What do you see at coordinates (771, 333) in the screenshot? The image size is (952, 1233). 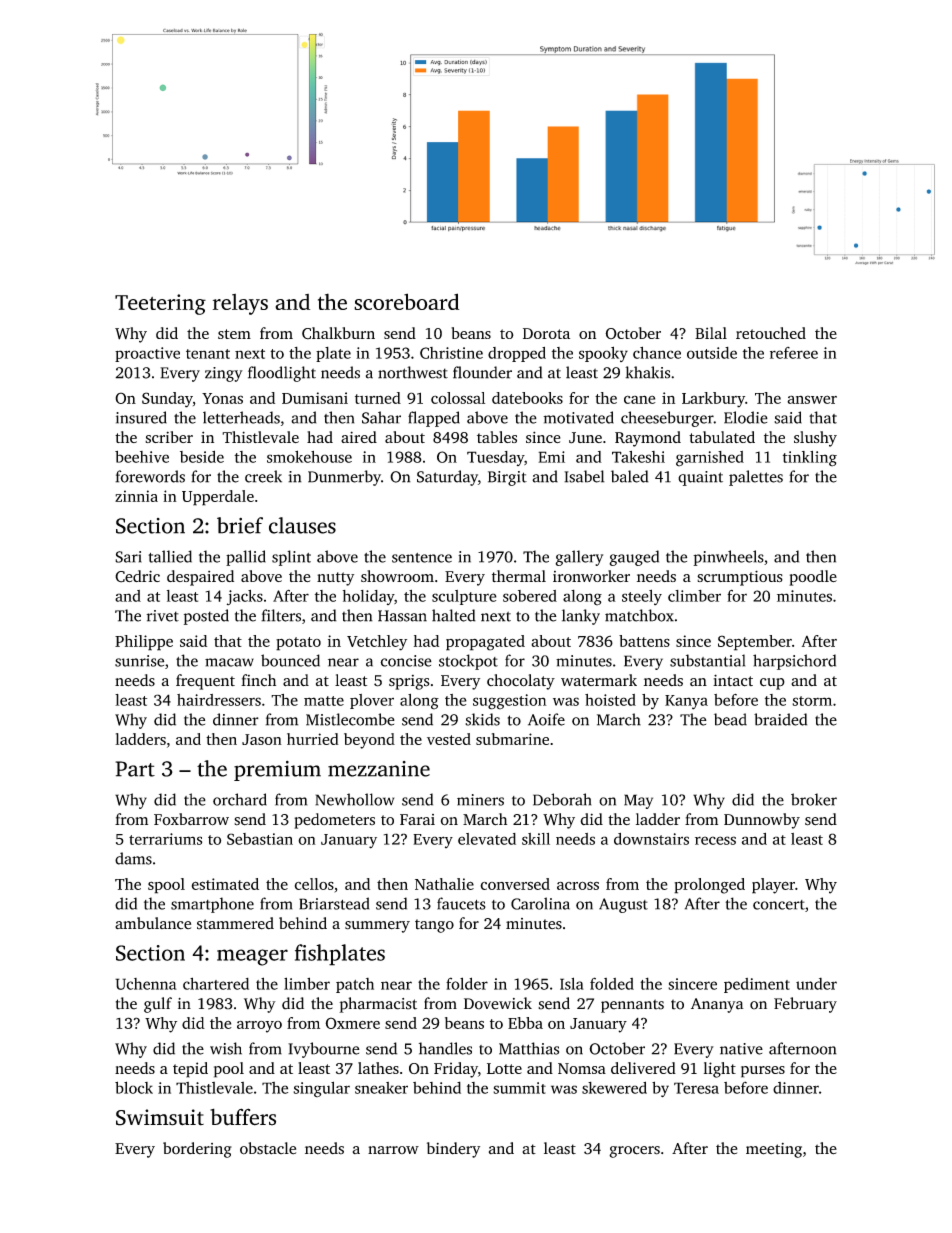 I see `retouched` at bounding box center [771, 333].
